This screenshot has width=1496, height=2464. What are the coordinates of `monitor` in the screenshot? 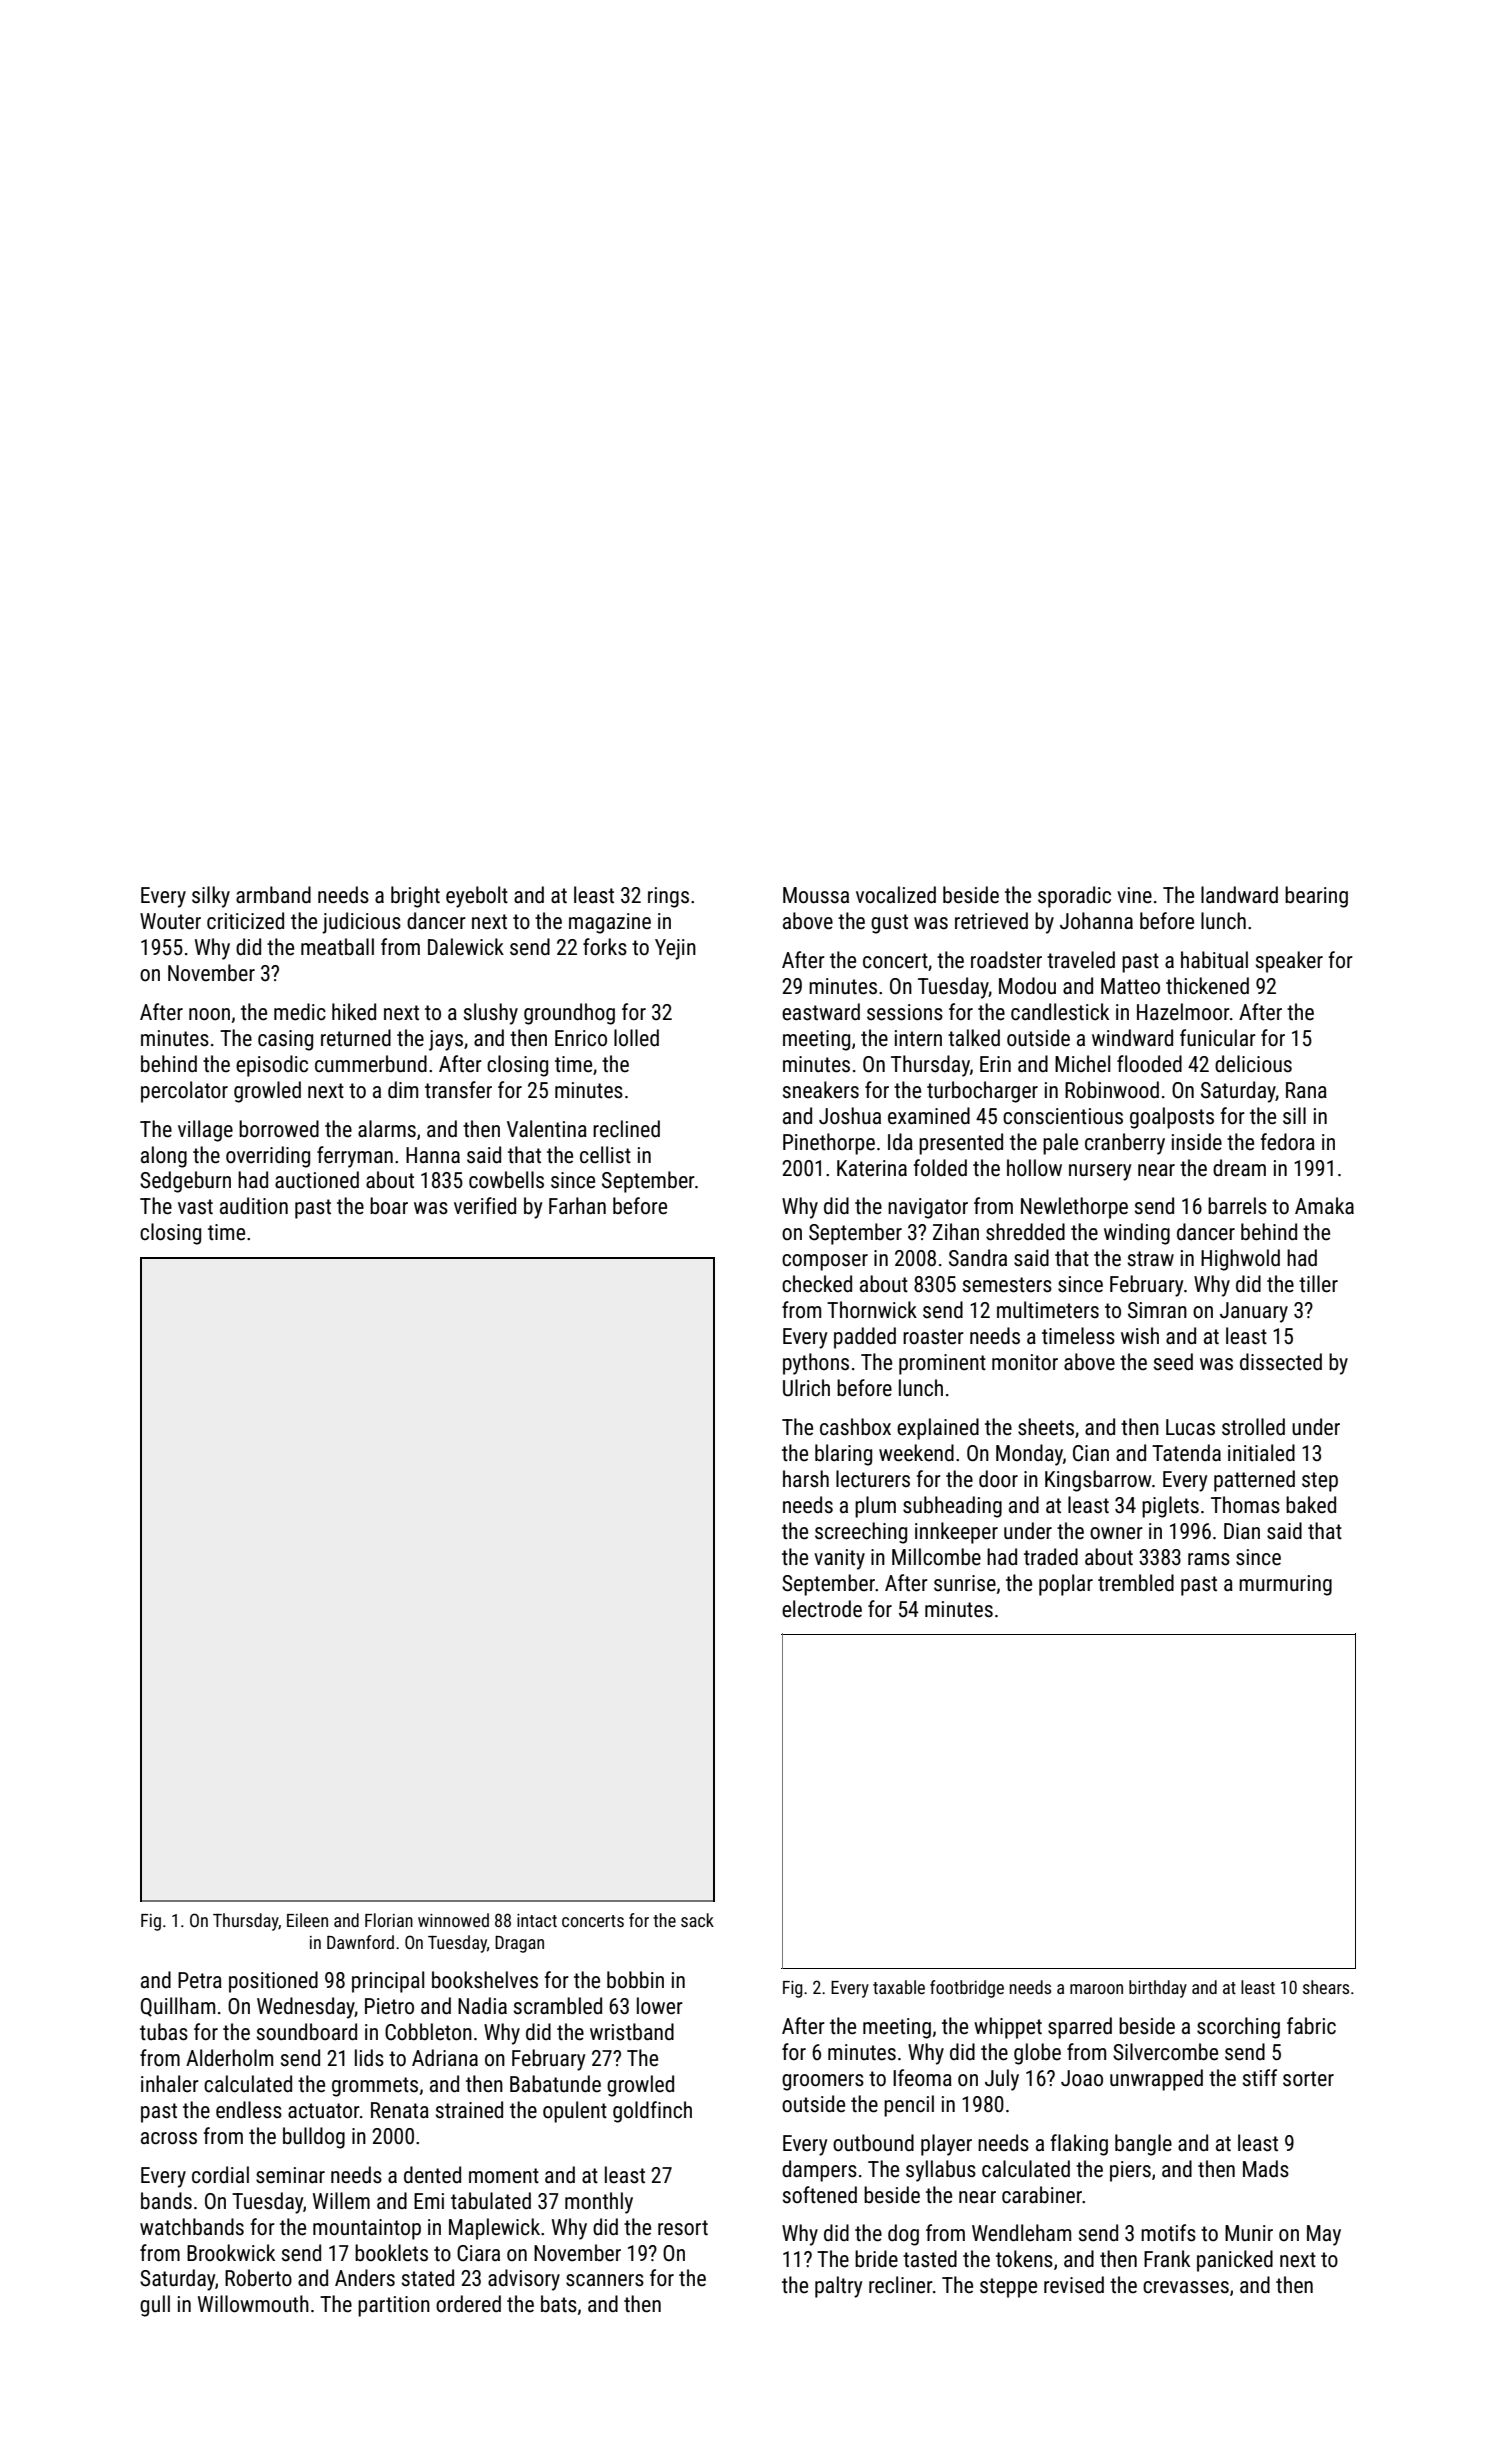 It's located at (1025, 1362).
